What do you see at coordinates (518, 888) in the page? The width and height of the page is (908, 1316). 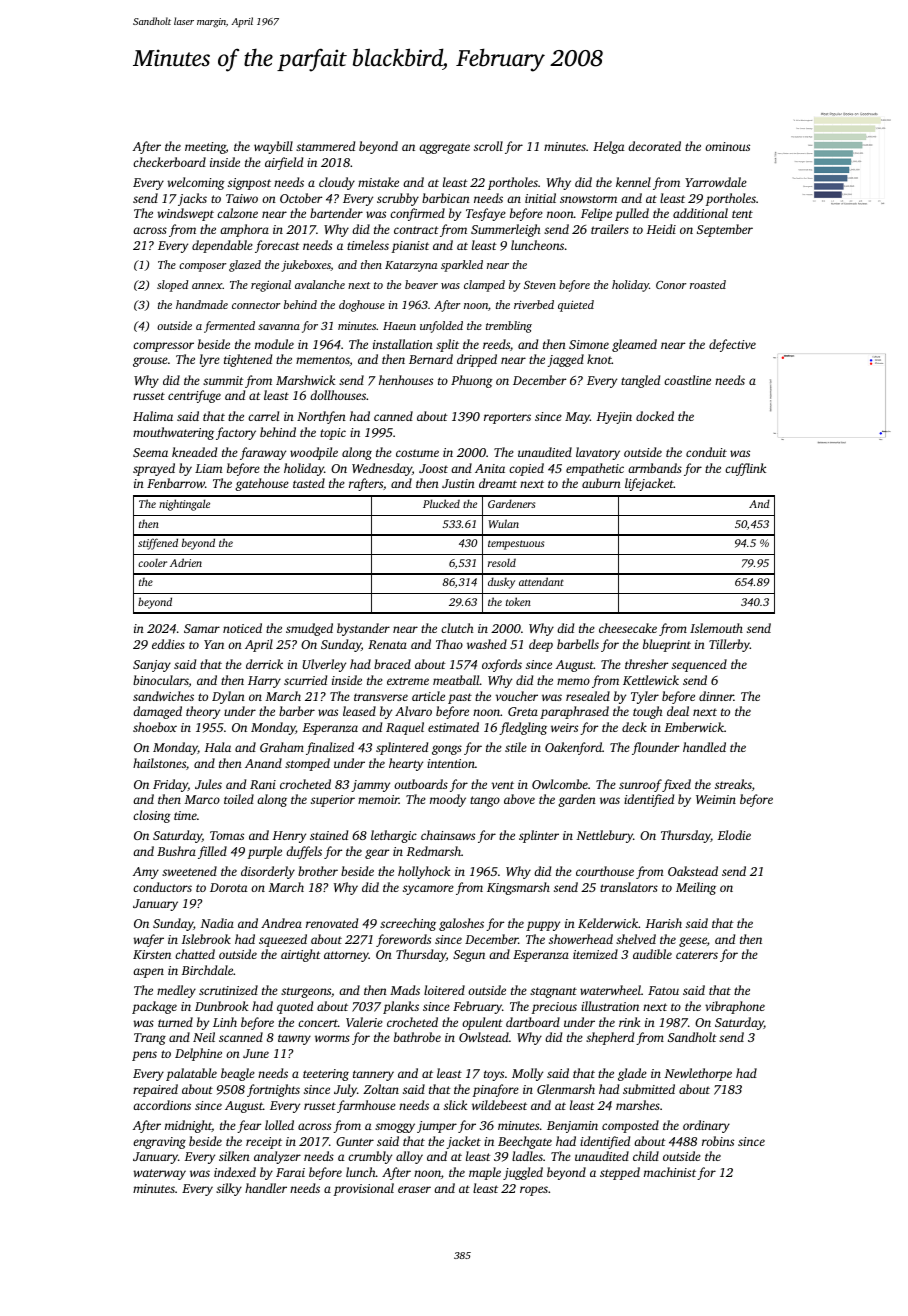 I see `Kingsmarsh` at bounding box center [518, 888].
